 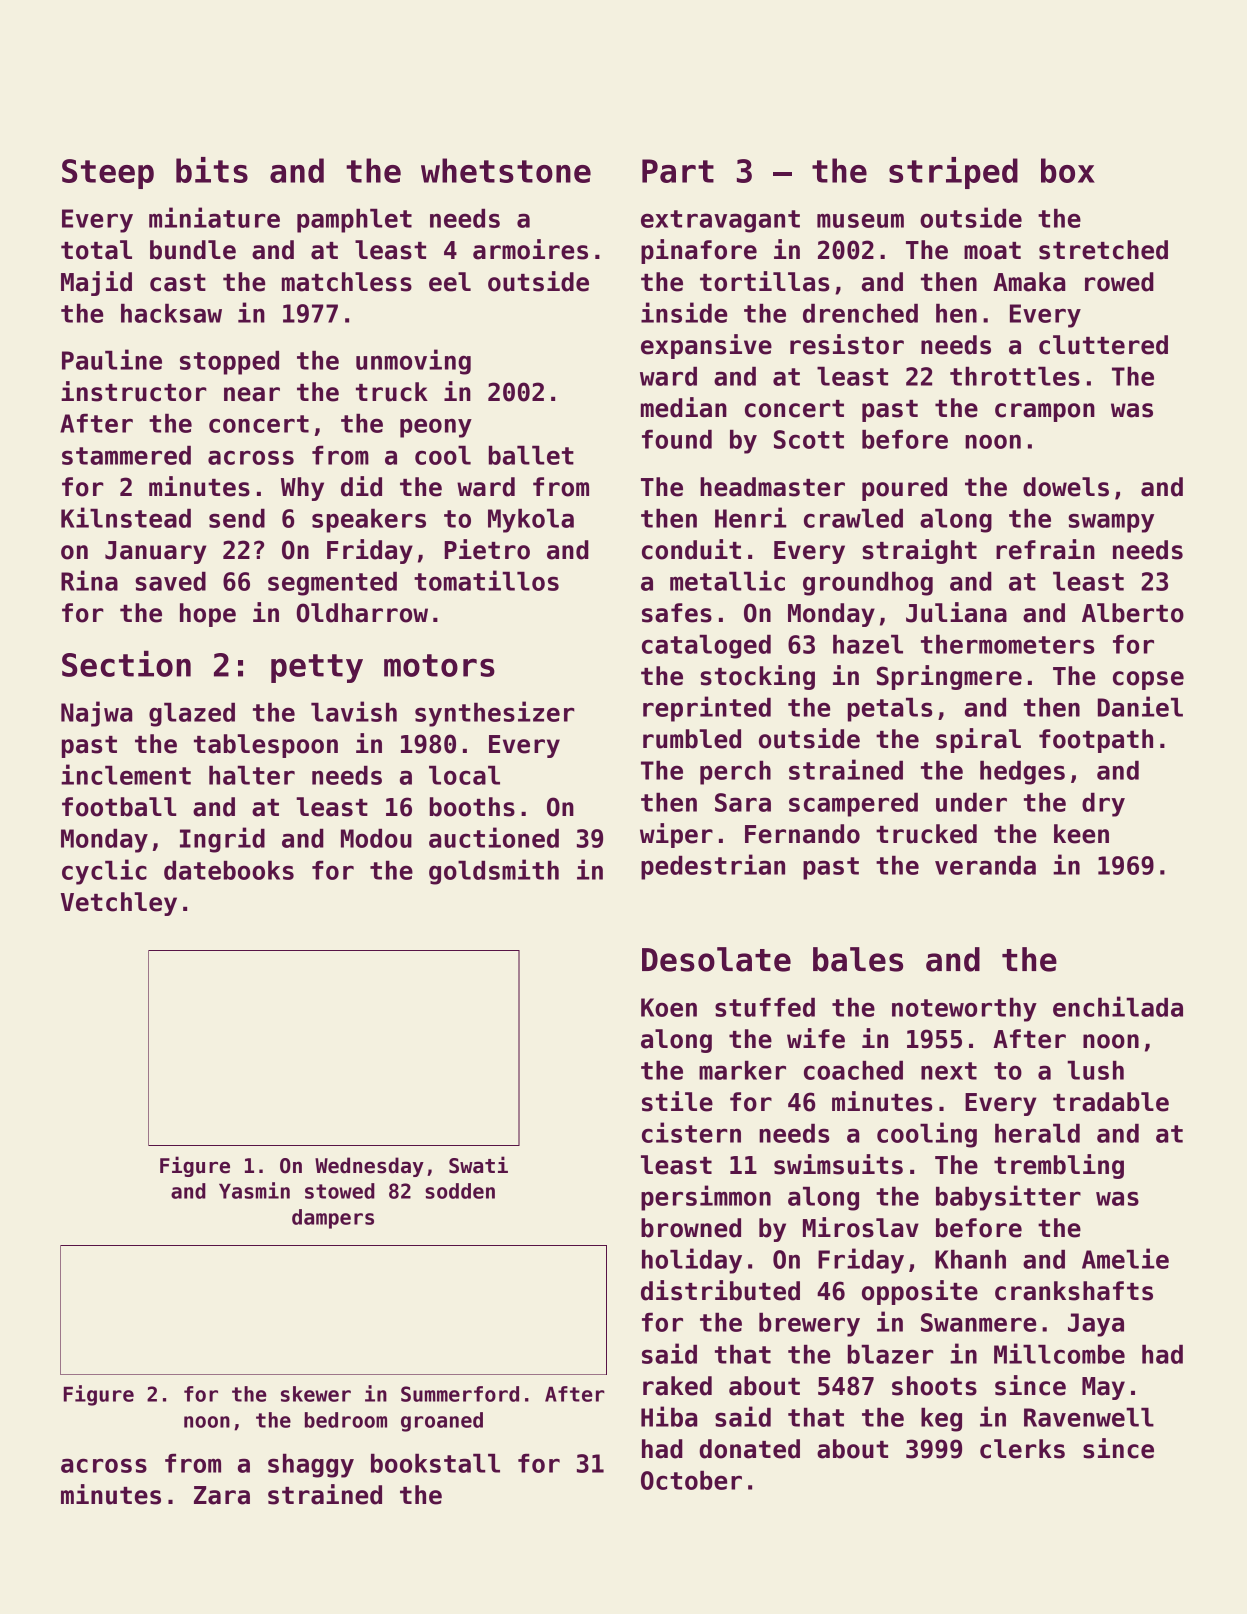 What do you see at coordinates (112, 359) in the screenshot?
I see `Pauline` at bounding box center [112, 359].
